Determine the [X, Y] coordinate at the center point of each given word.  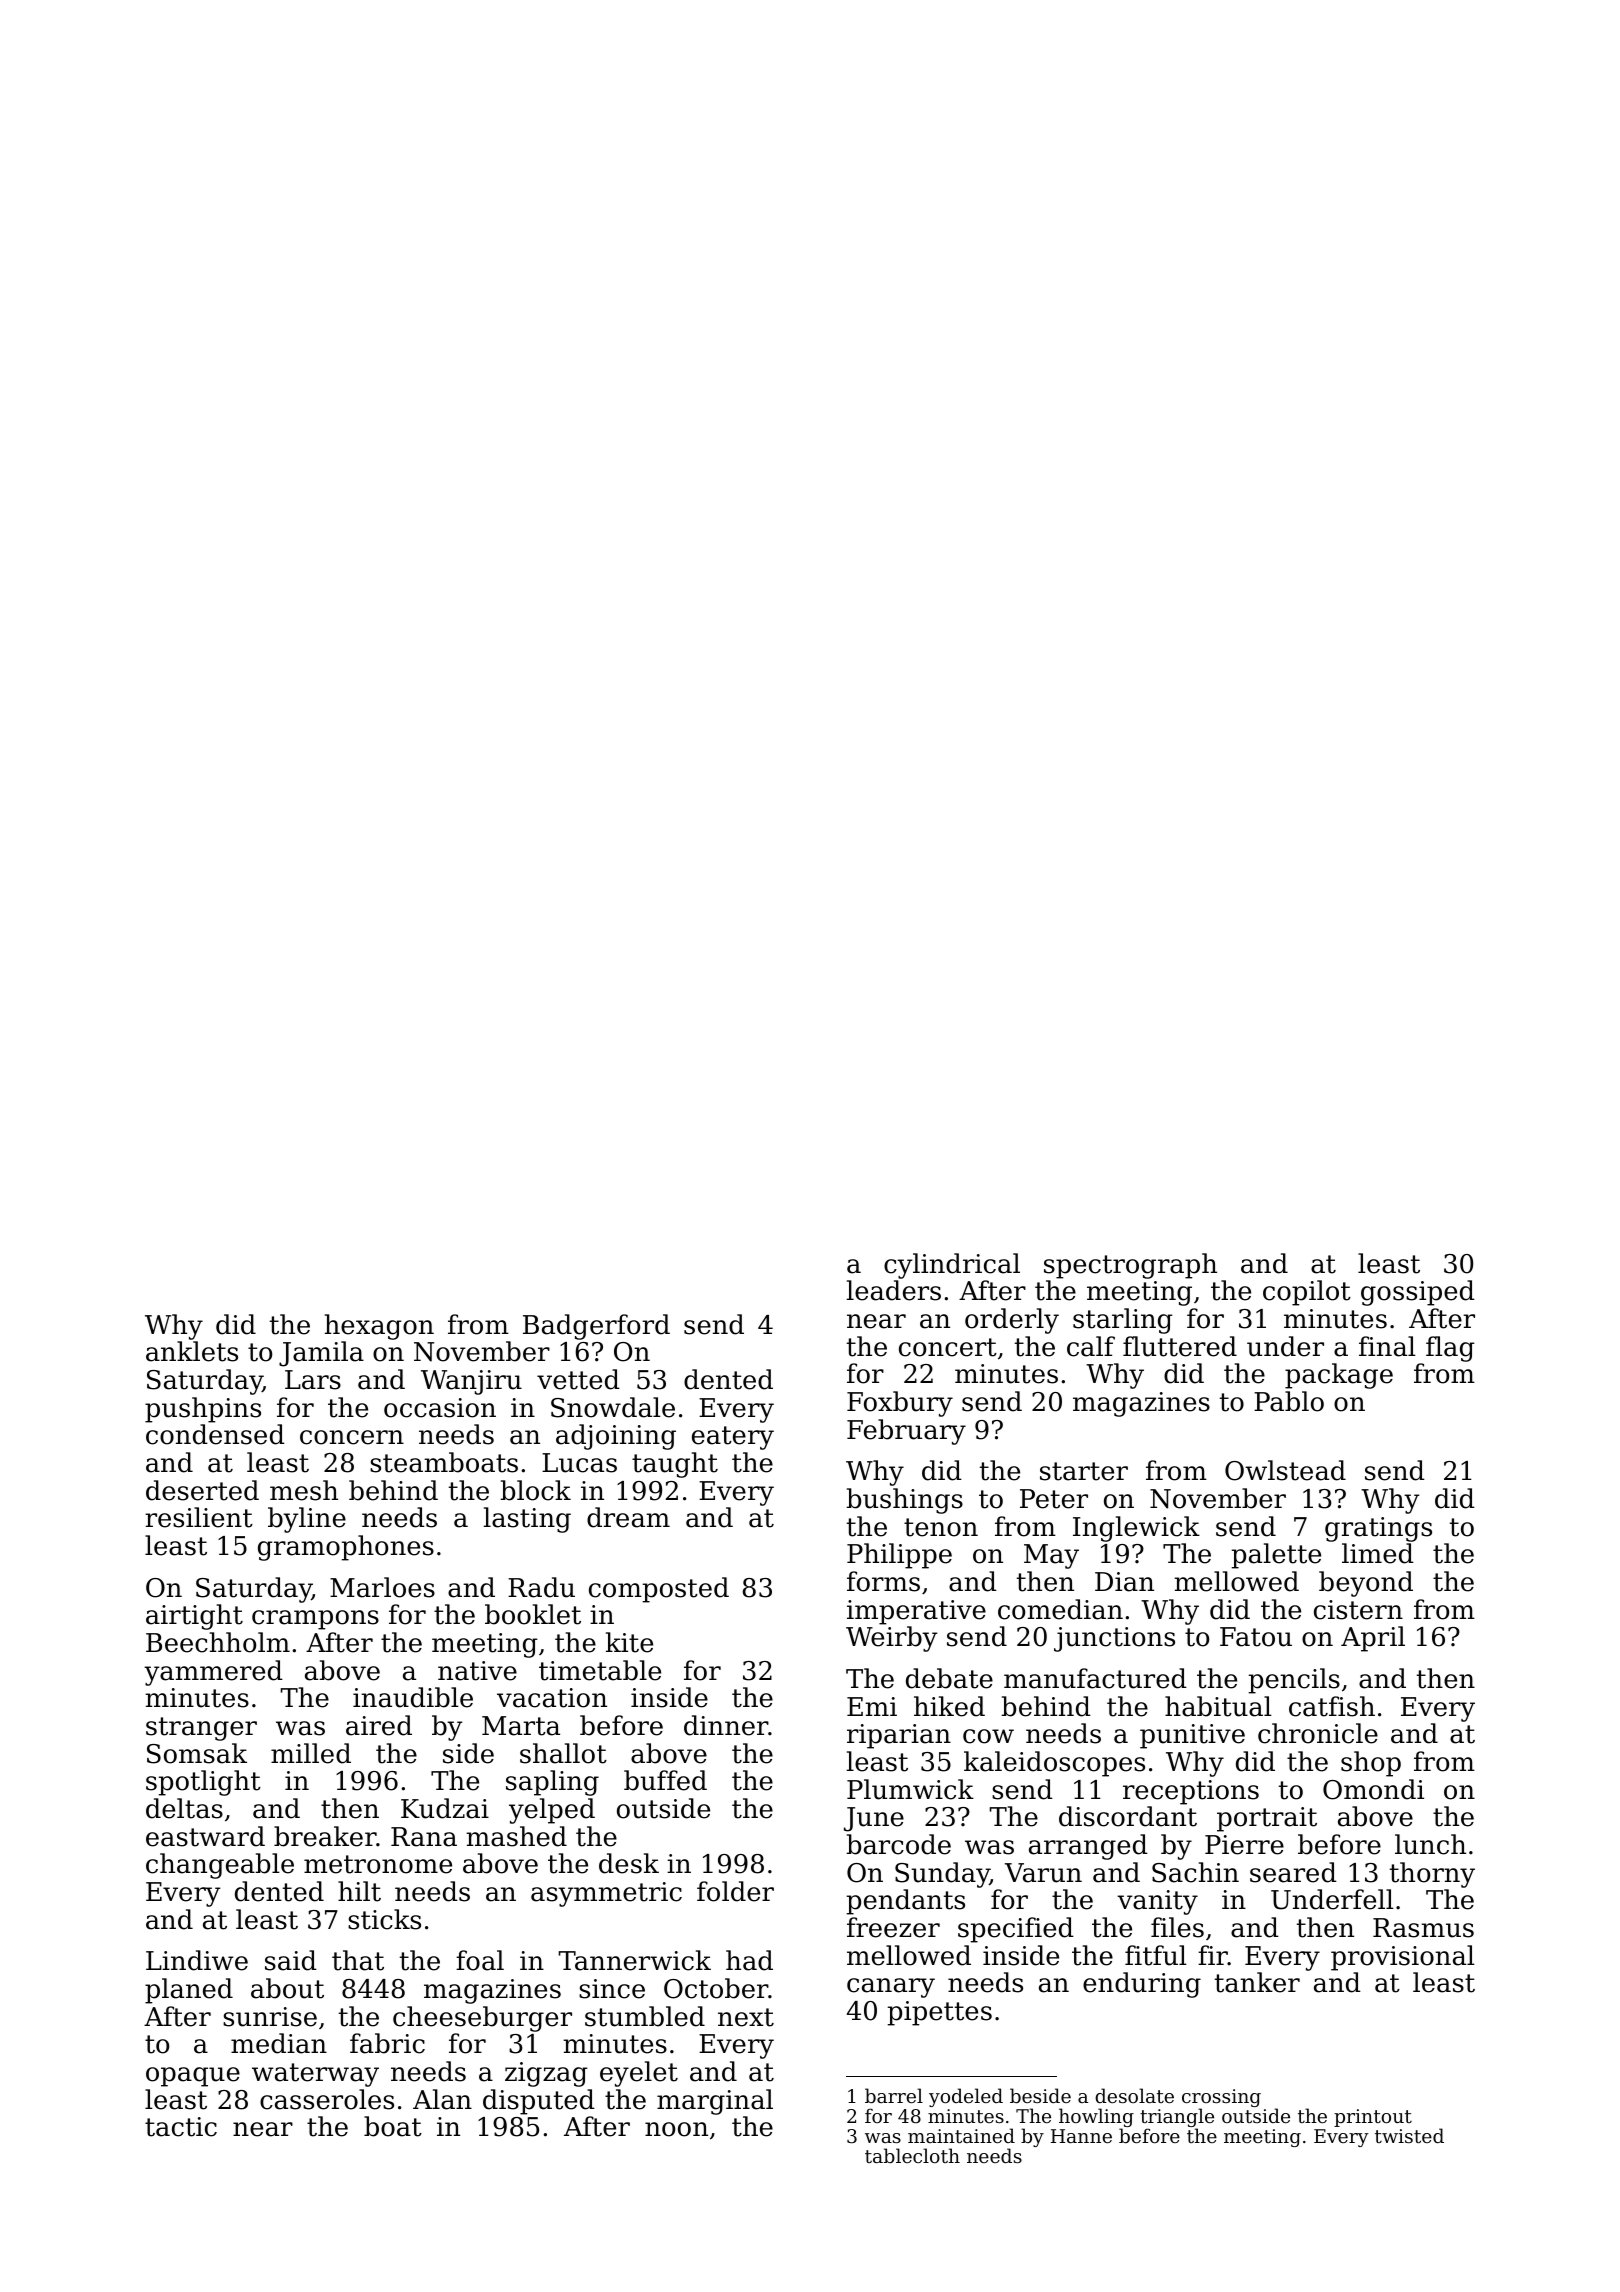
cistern [1358, 1610]
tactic [181, 2127]
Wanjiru [471, 1382]
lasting [527, 1520]
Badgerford [596, 1327]
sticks [384, 1919]
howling [1096, 2117]
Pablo [1289, 1401]
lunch [1430, 1844]
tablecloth [912, 2155]
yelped [552, 1811]
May [1051, 1556]
